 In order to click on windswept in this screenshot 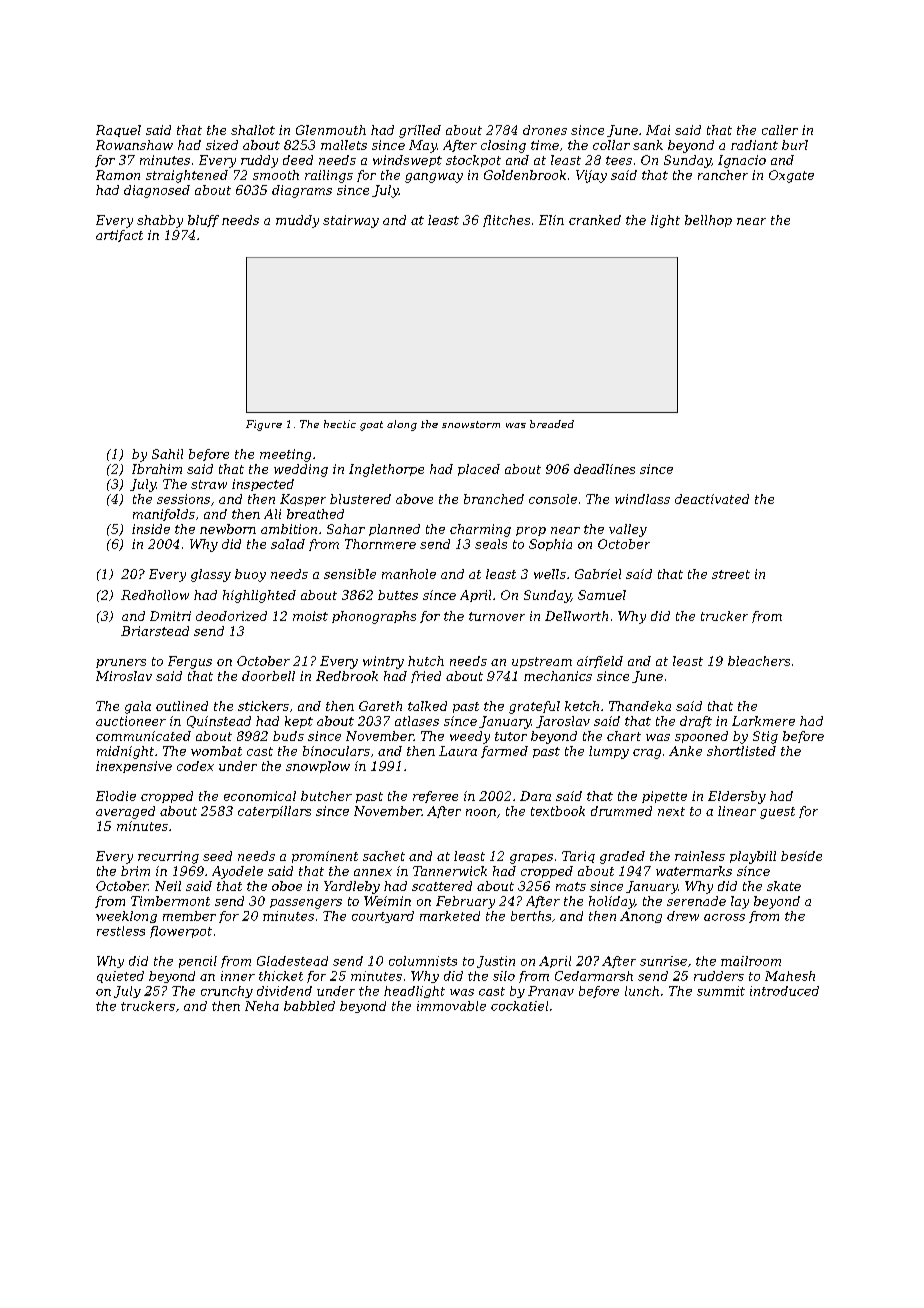, I will do `click(407, 161)`.
